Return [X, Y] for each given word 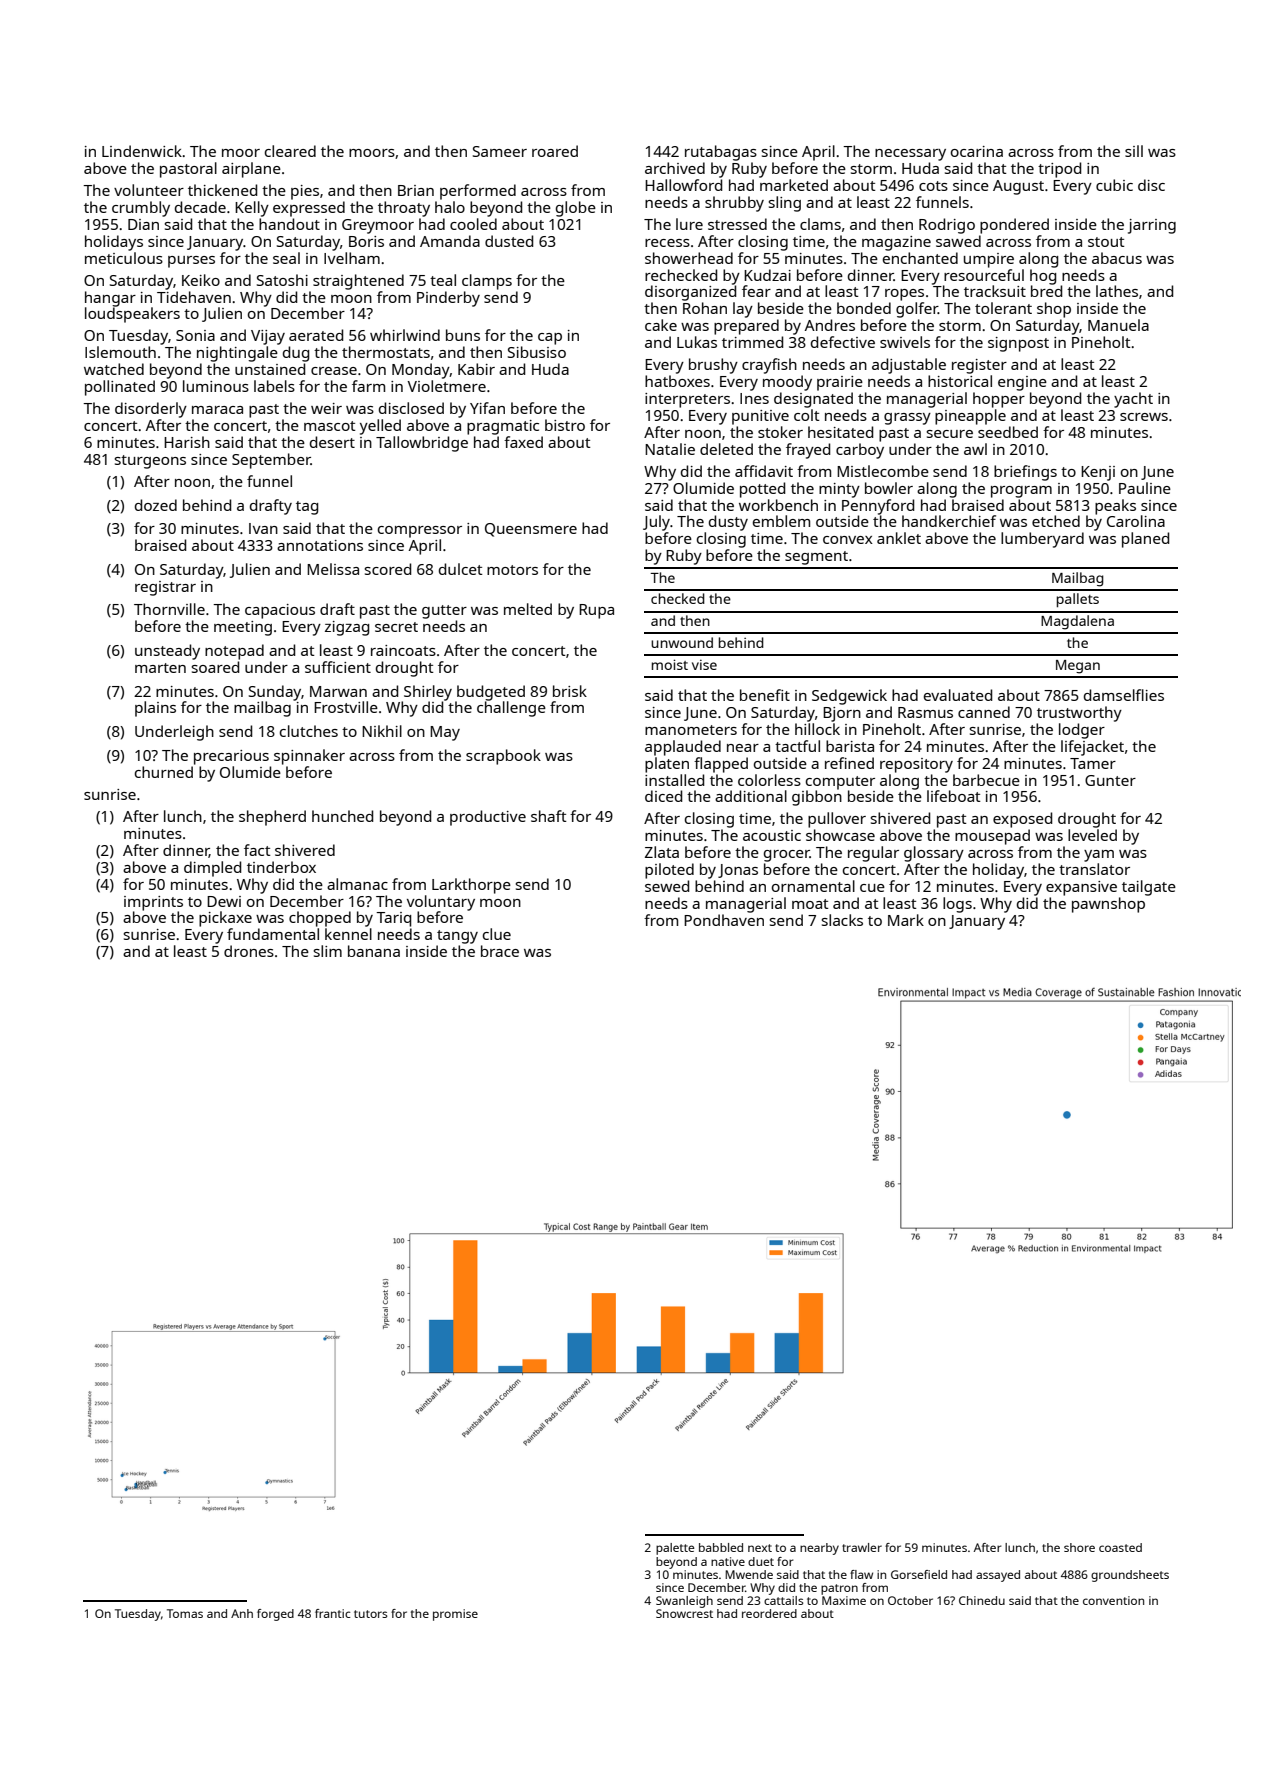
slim [327, 951]
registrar [165, 588]
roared [555, 151]
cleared [290, 151]
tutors [371, 1614]
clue [497, 934]
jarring [1152, 226]
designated [813, 400]
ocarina [977, 151]
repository [916, 765]
